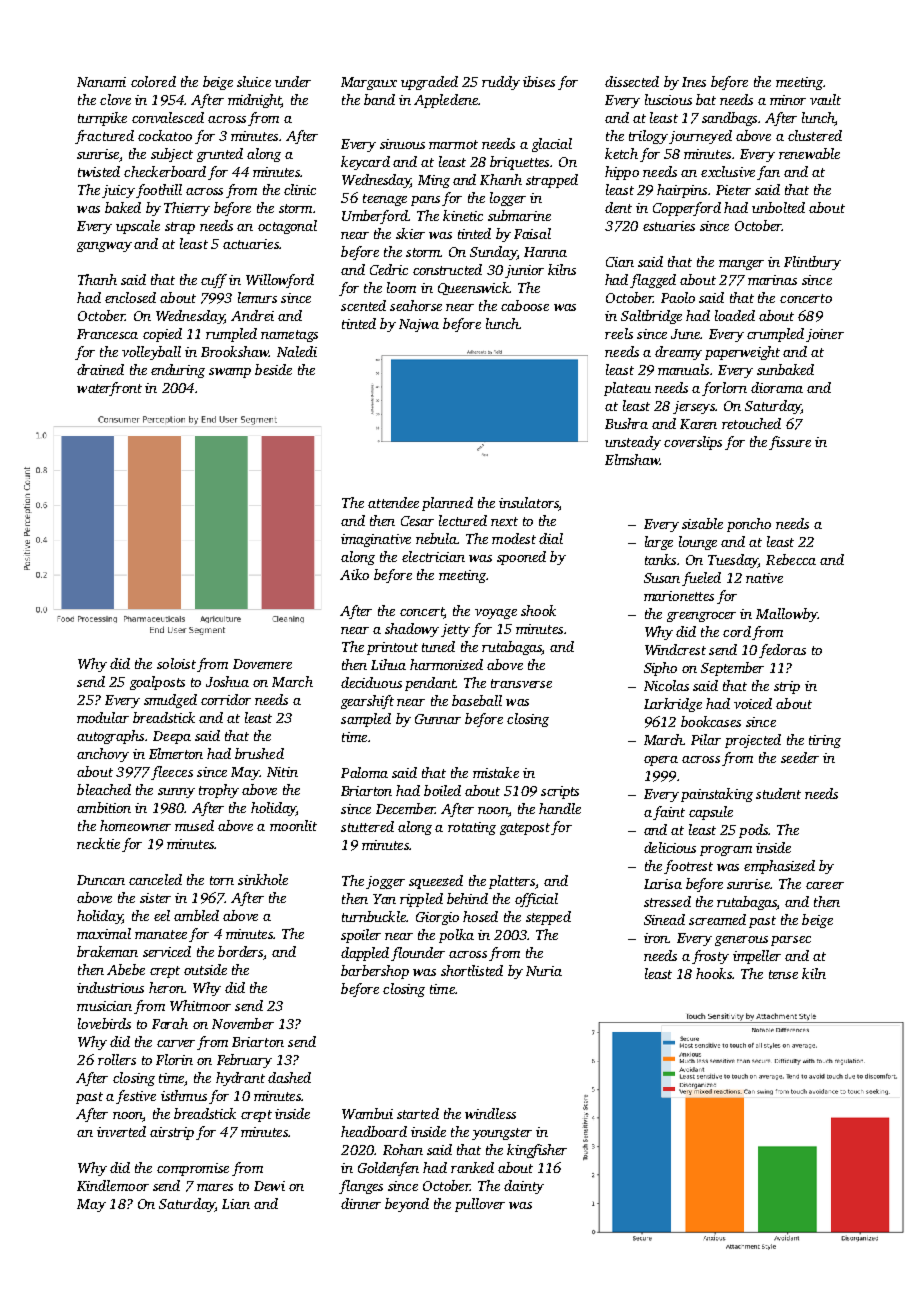 The width and height of the screenshot is (924, 1308). I want to click on marinas, so click(772, 280).
